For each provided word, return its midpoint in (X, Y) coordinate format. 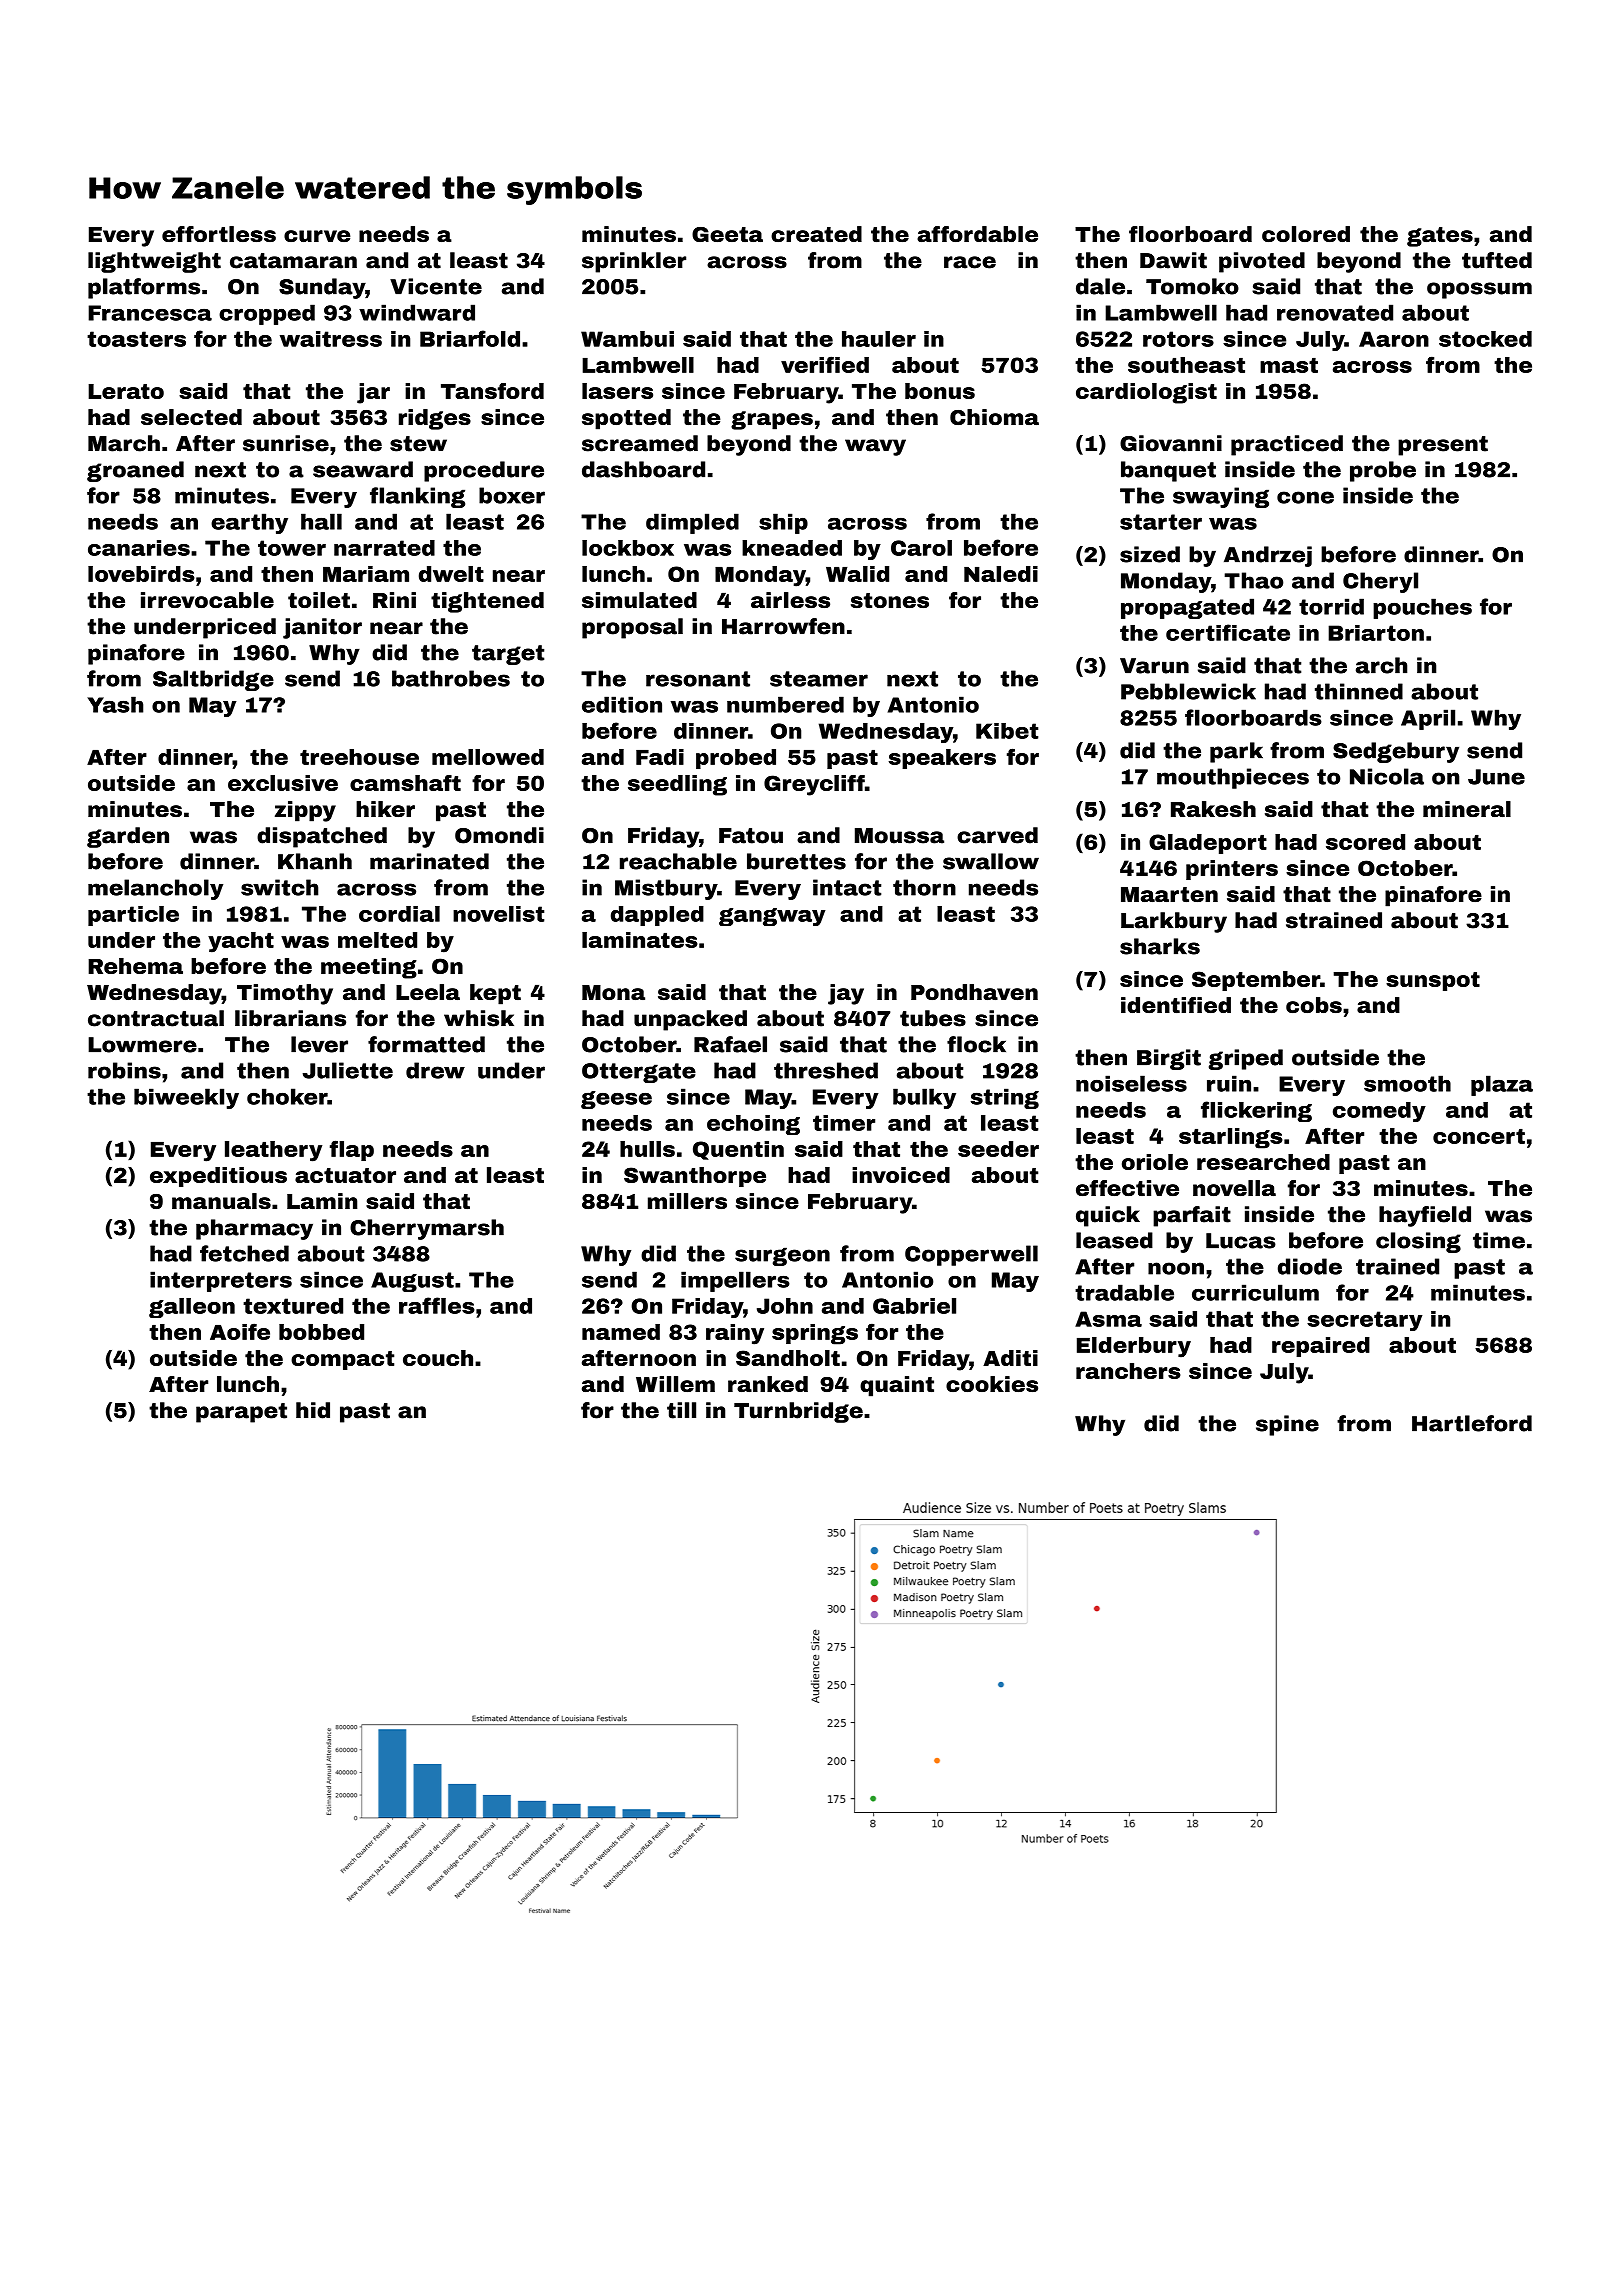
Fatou (751, 836)
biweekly (186, 1098)
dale (1100, 286)
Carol (921, 548)
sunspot (1433, 981)
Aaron (1394, 339)
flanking (417, 497)
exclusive (283, 783)
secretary (1364, 1321)
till (681, 1410)
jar (373, 393)
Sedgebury (1396, 752)
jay (846, 994)
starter (1161, 522)
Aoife (240, 1331)
